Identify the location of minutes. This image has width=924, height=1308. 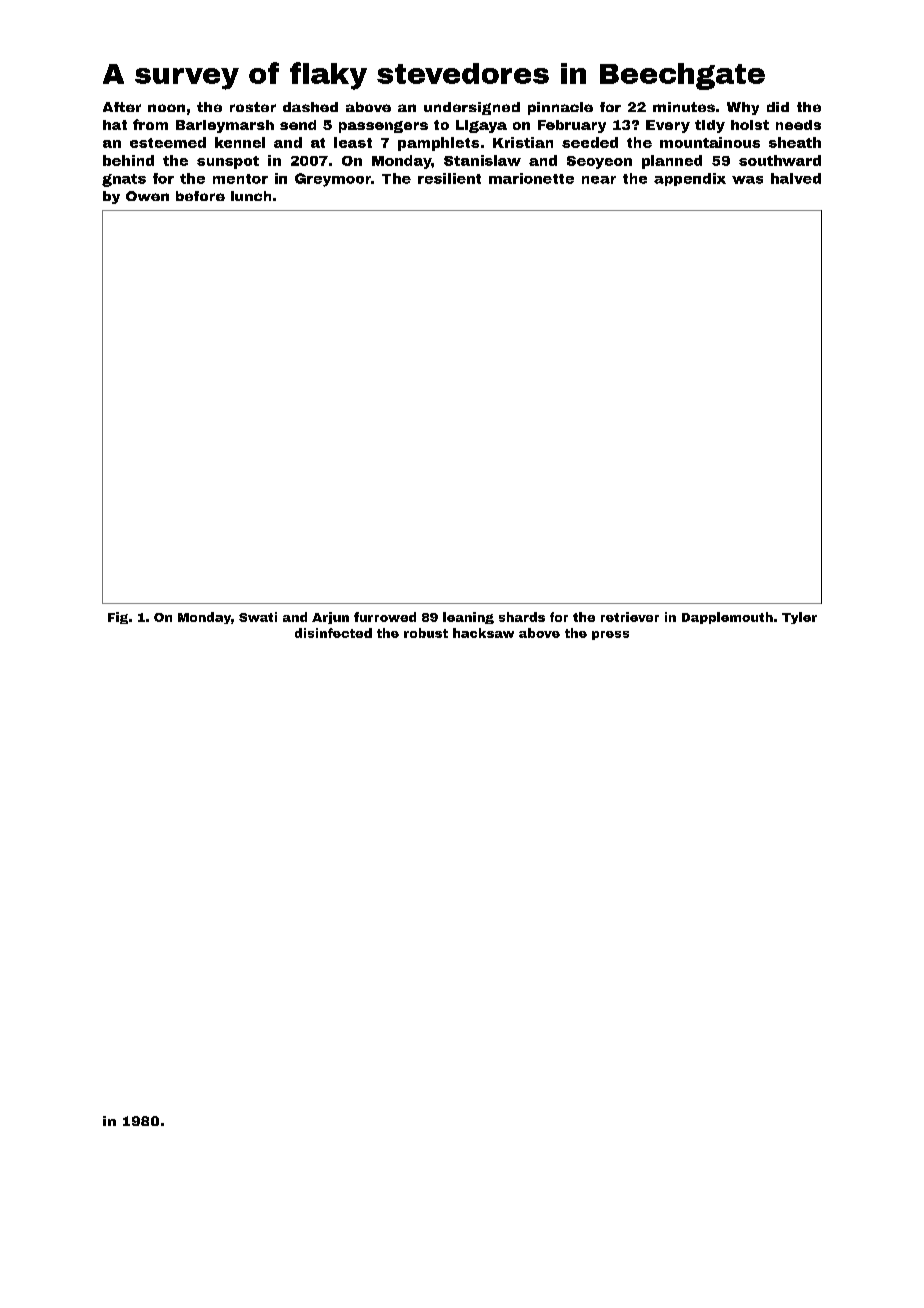
(684, 107).
